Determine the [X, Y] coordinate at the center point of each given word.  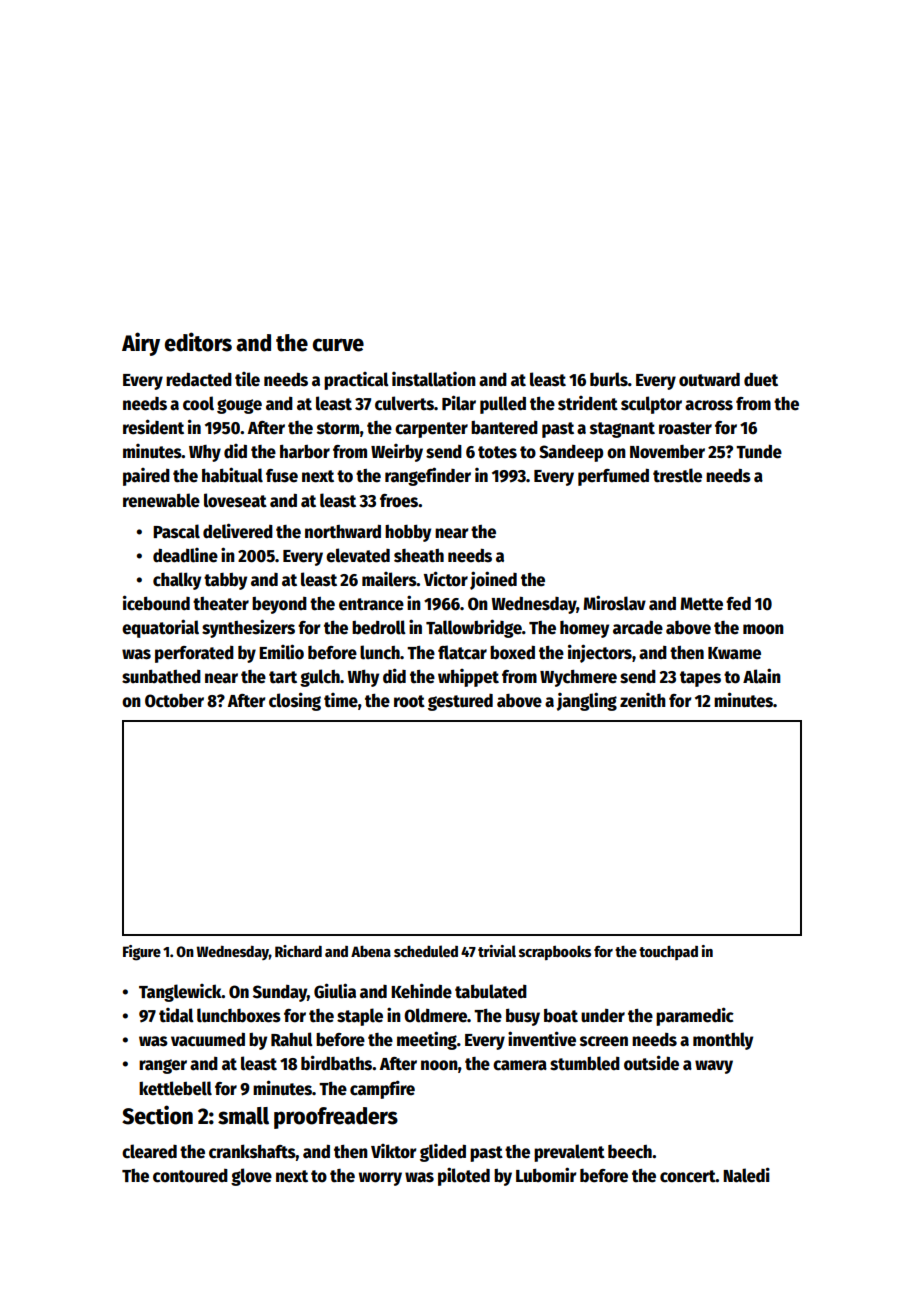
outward [709, 380]
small [243, 1116]
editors [198, 342]
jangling [587, 701]
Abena [371, 951]
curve [338, 345]
